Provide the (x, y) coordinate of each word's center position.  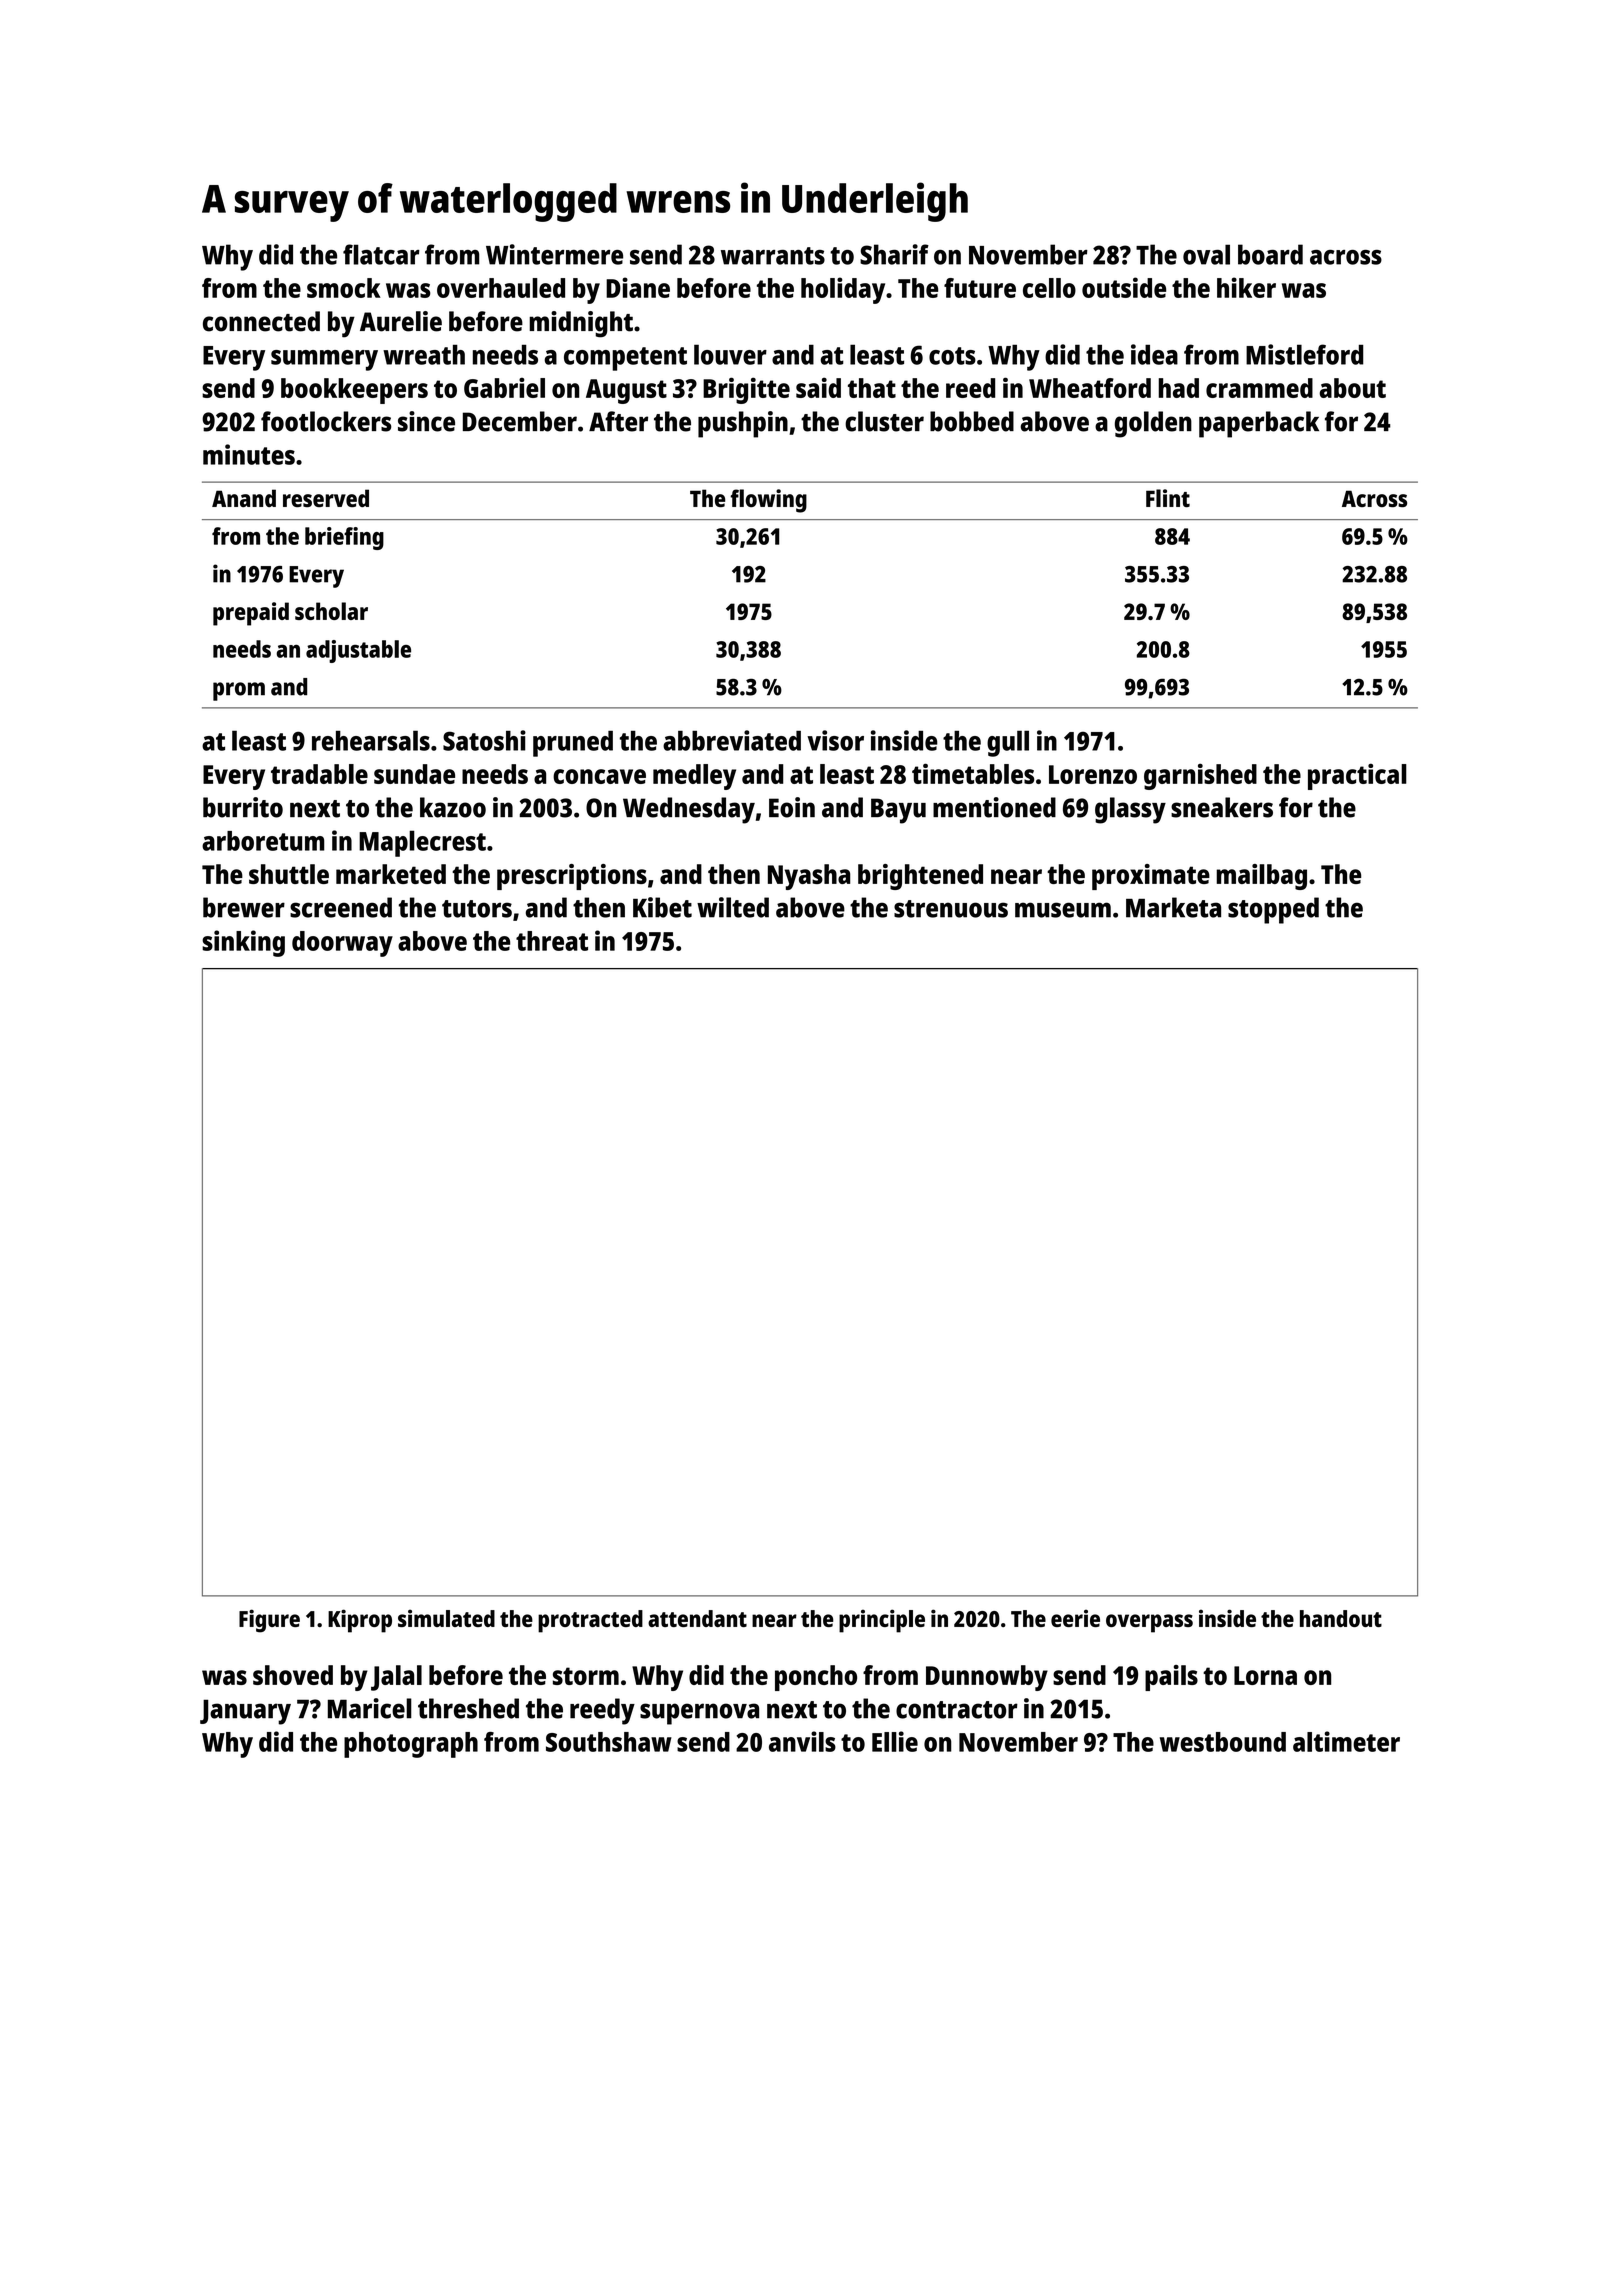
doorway (342, 944)
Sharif (894, 254)
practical (1357, 776)
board (1270, 254)
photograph (411, 1745)
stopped (1273, 910)
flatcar (381, 254)
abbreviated (732, 740)
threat (552, 941)
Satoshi (484, 740)
